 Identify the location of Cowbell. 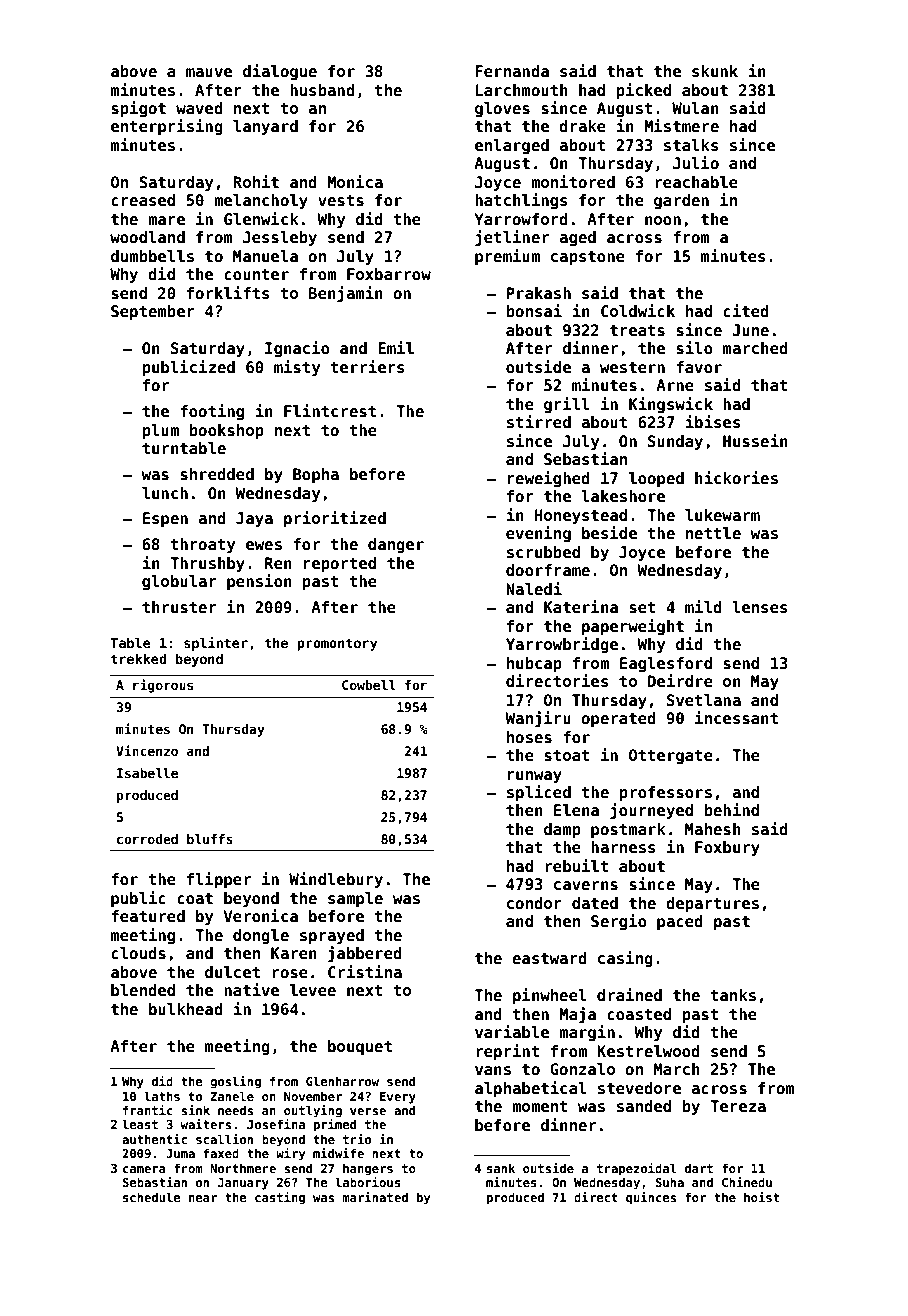
(369, 685).
